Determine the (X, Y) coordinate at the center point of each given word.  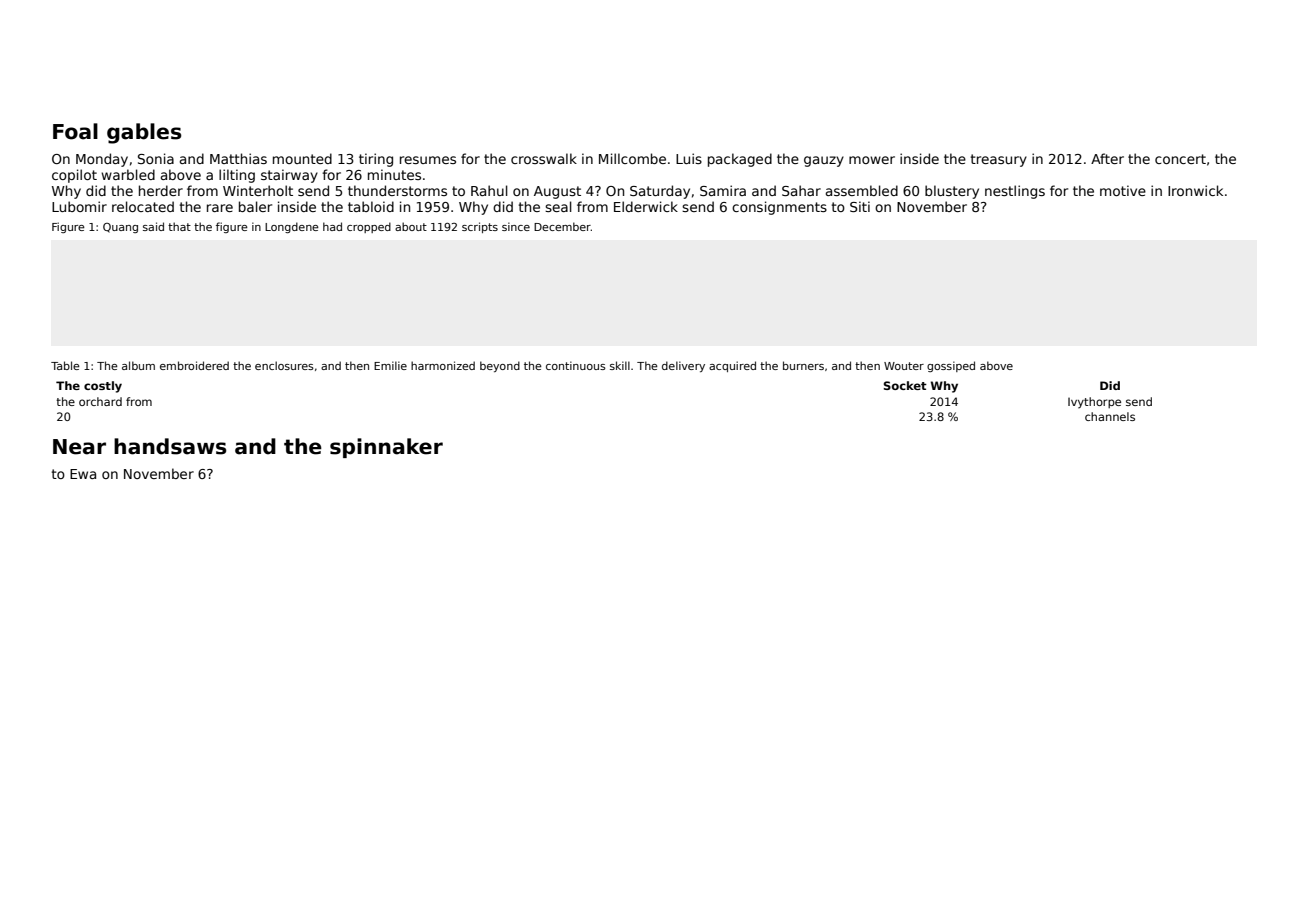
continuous (576, 365)
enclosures (284, 365)
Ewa (83, 474)
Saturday (660, 192)
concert (1180, 159)
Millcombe (632, 158)
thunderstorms (397, 190)
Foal (75, 131)
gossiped (951, 366)
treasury (999, 160)
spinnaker (386, 448)
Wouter (904, 366)
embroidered (194, 365)
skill (620, 365)
